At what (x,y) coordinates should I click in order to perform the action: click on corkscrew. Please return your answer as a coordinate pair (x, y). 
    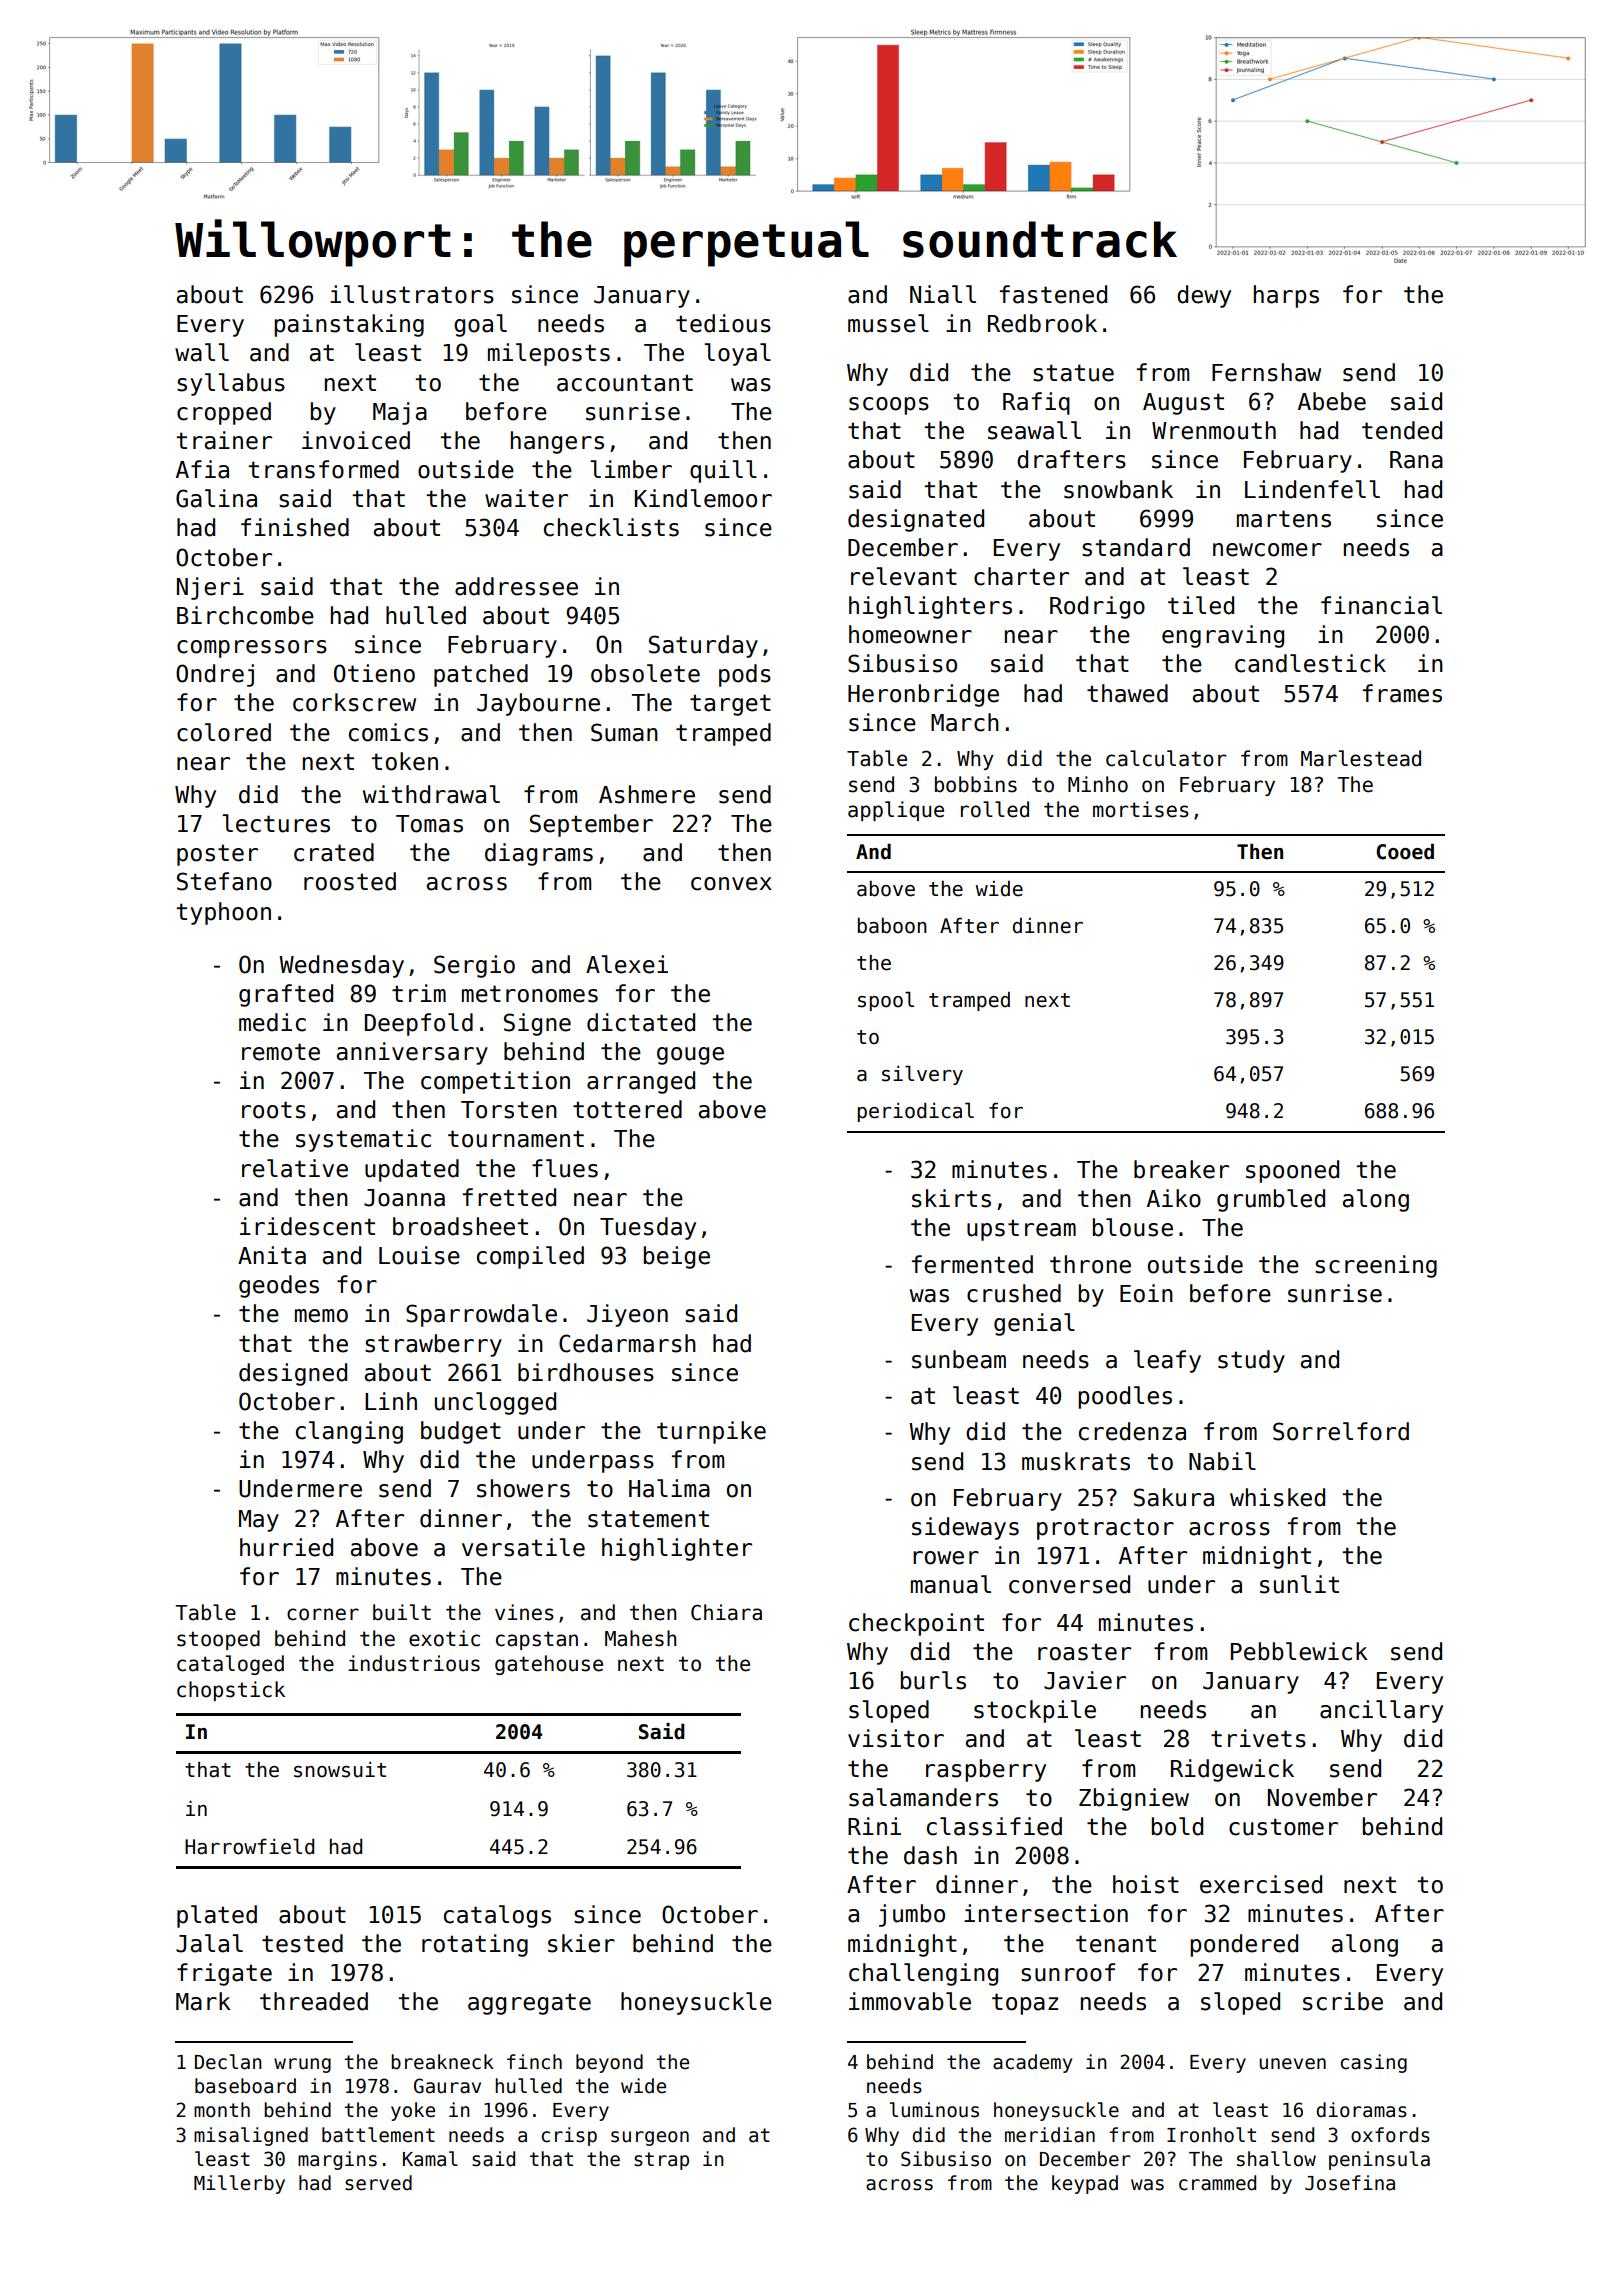
    Looking at the image, I should click on (354, 702).
